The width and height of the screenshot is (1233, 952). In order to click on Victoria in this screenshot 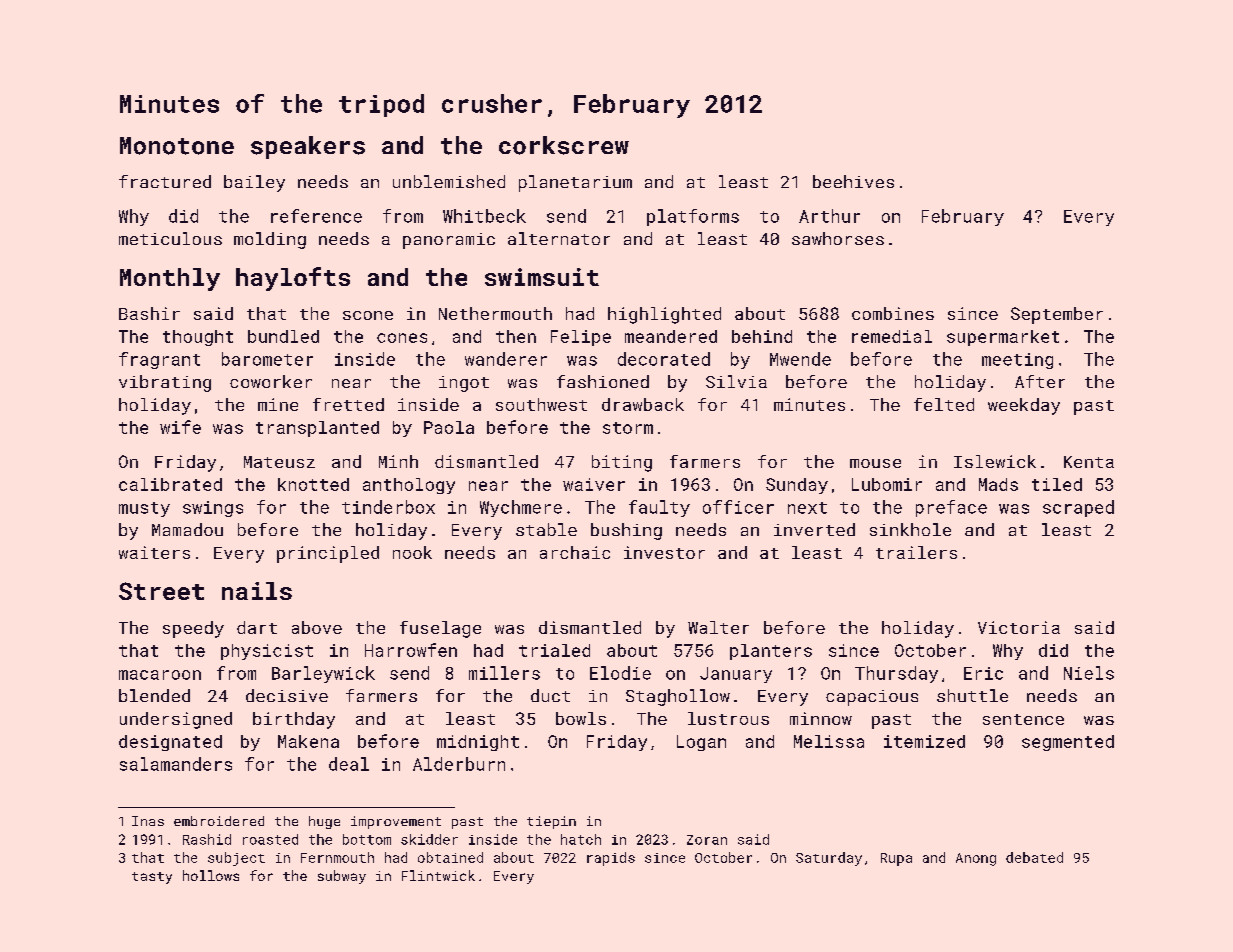, I will do `click(1019, 627)`.
